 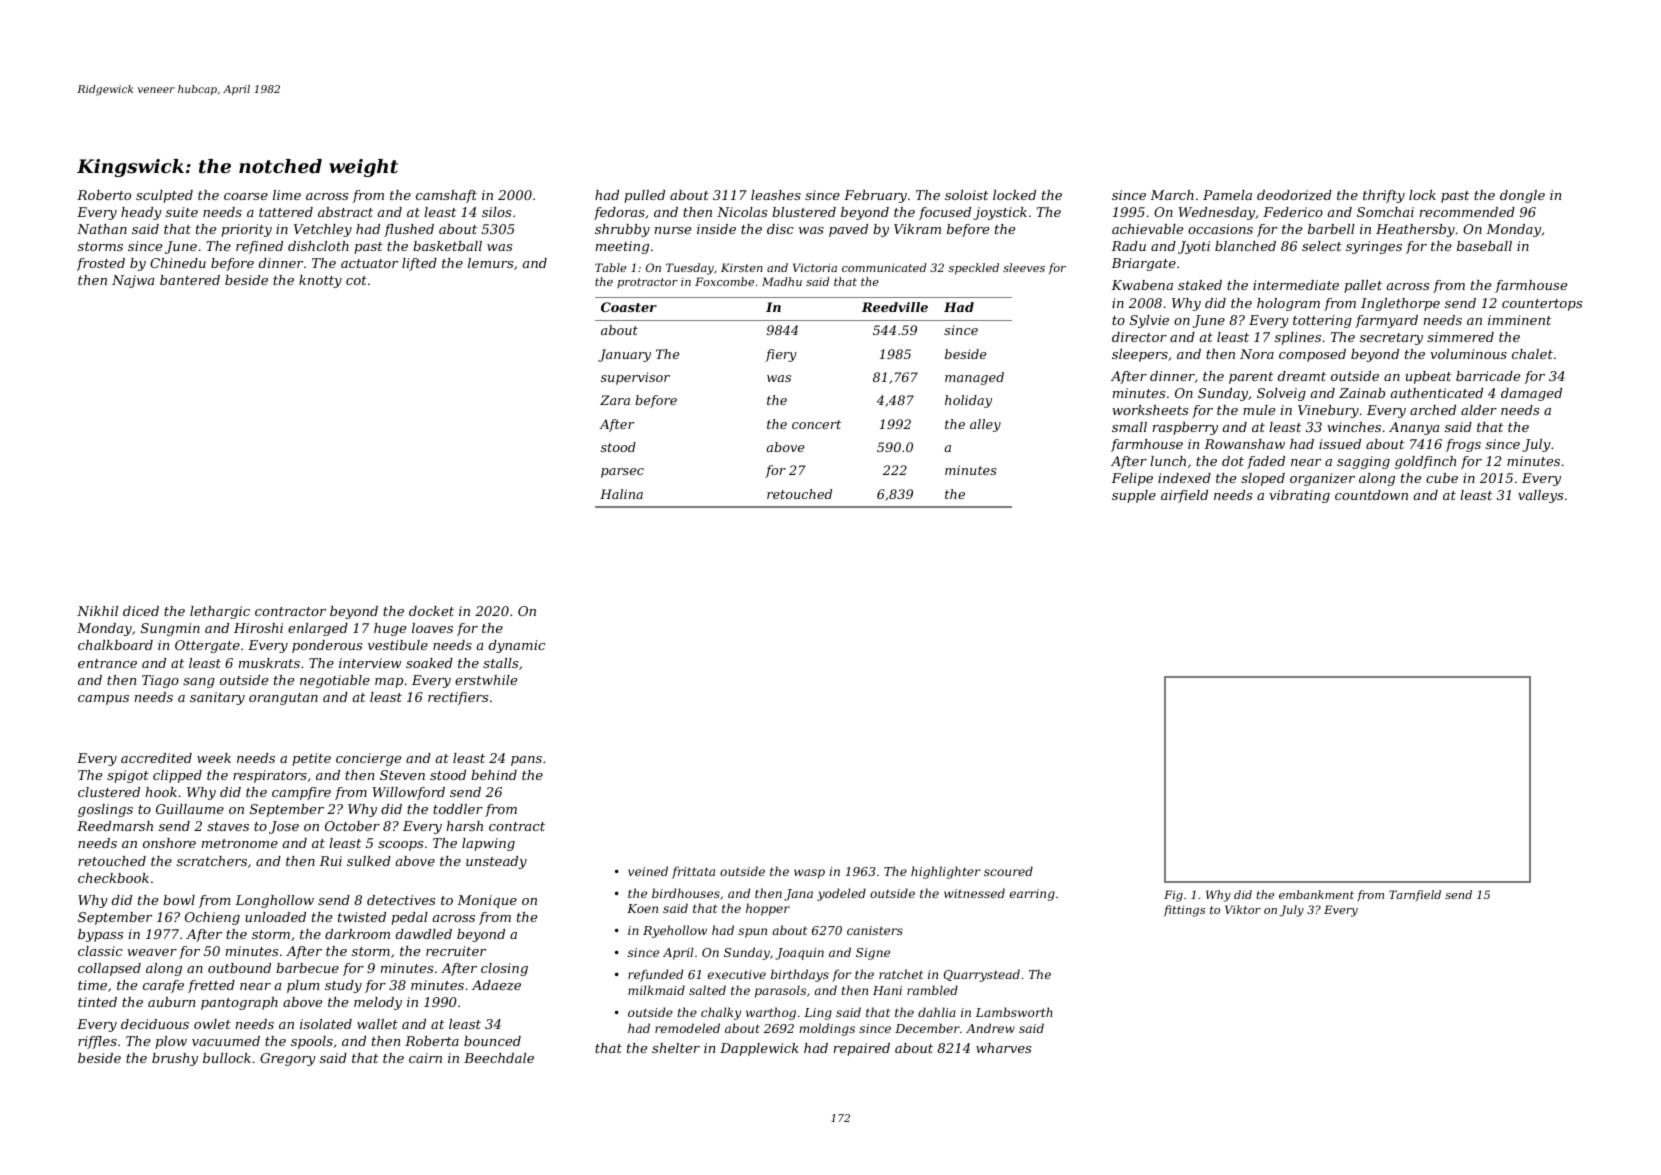 What do you see at coordinates (622, 473) in the screenshot?
I see `parsec` at bounding box center [622, 473].
